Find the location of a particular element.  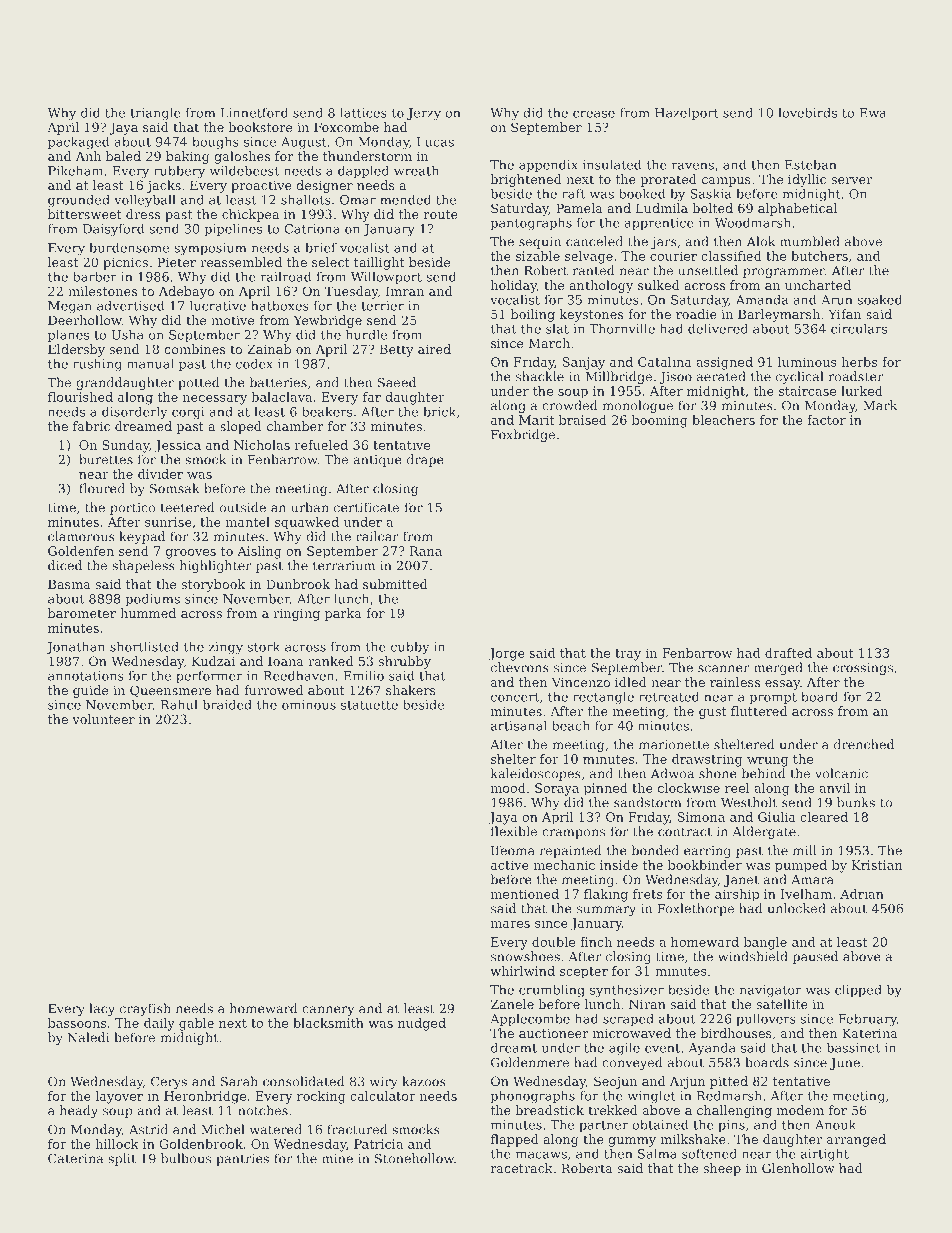

Jorge is located at coordinates (507, 654).
